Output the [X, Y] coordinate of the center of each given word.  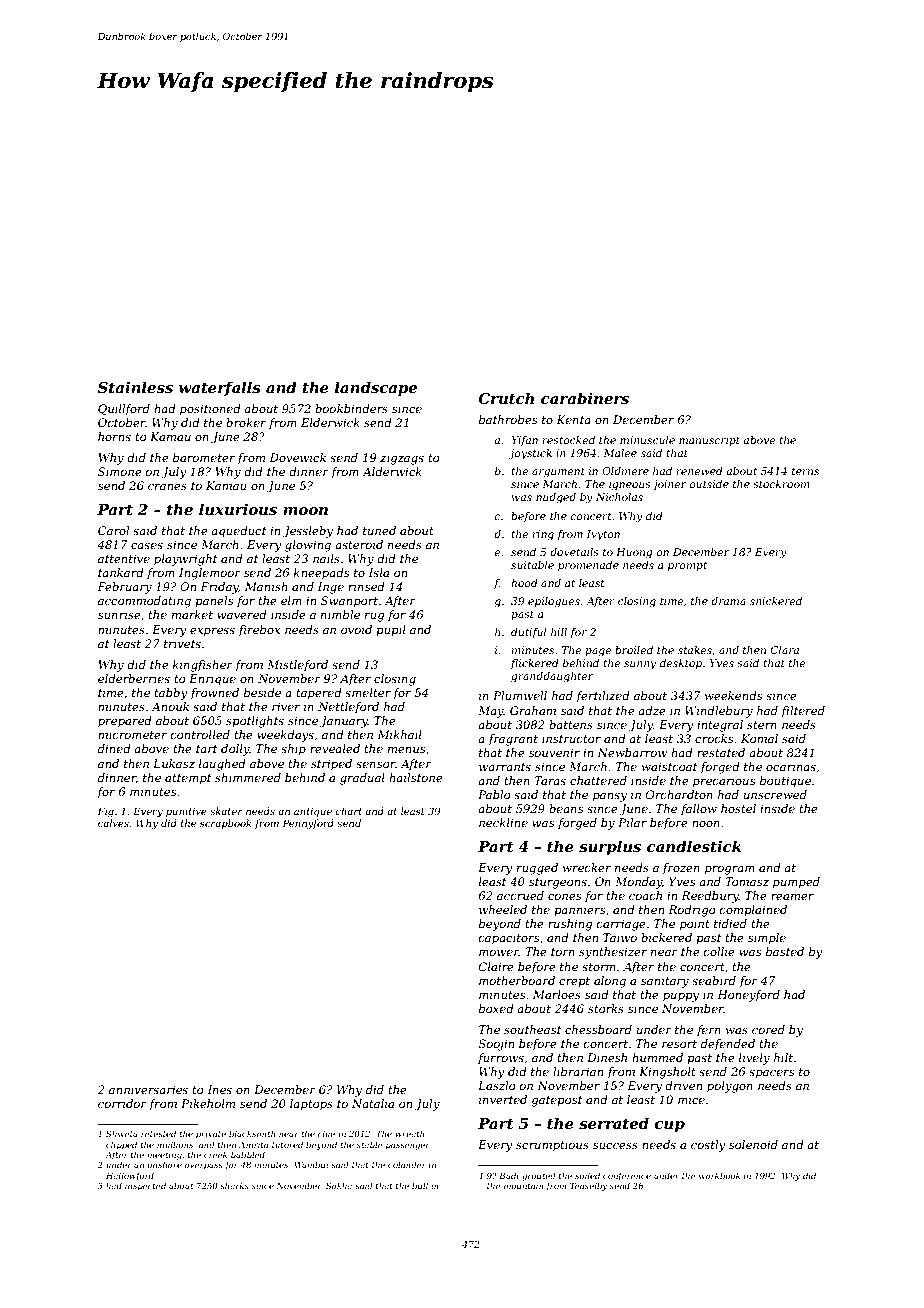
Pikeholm [208, 1103]
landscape [376, 388]
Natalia [373, 1103]
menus [406, 750]
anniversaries [148, 1089]
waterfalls [220, 388]
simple [767, 939]
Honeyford [748, 996]
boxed [496, 1008]
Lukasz [174, 763]
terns [805, 471]
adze [652, 710]
